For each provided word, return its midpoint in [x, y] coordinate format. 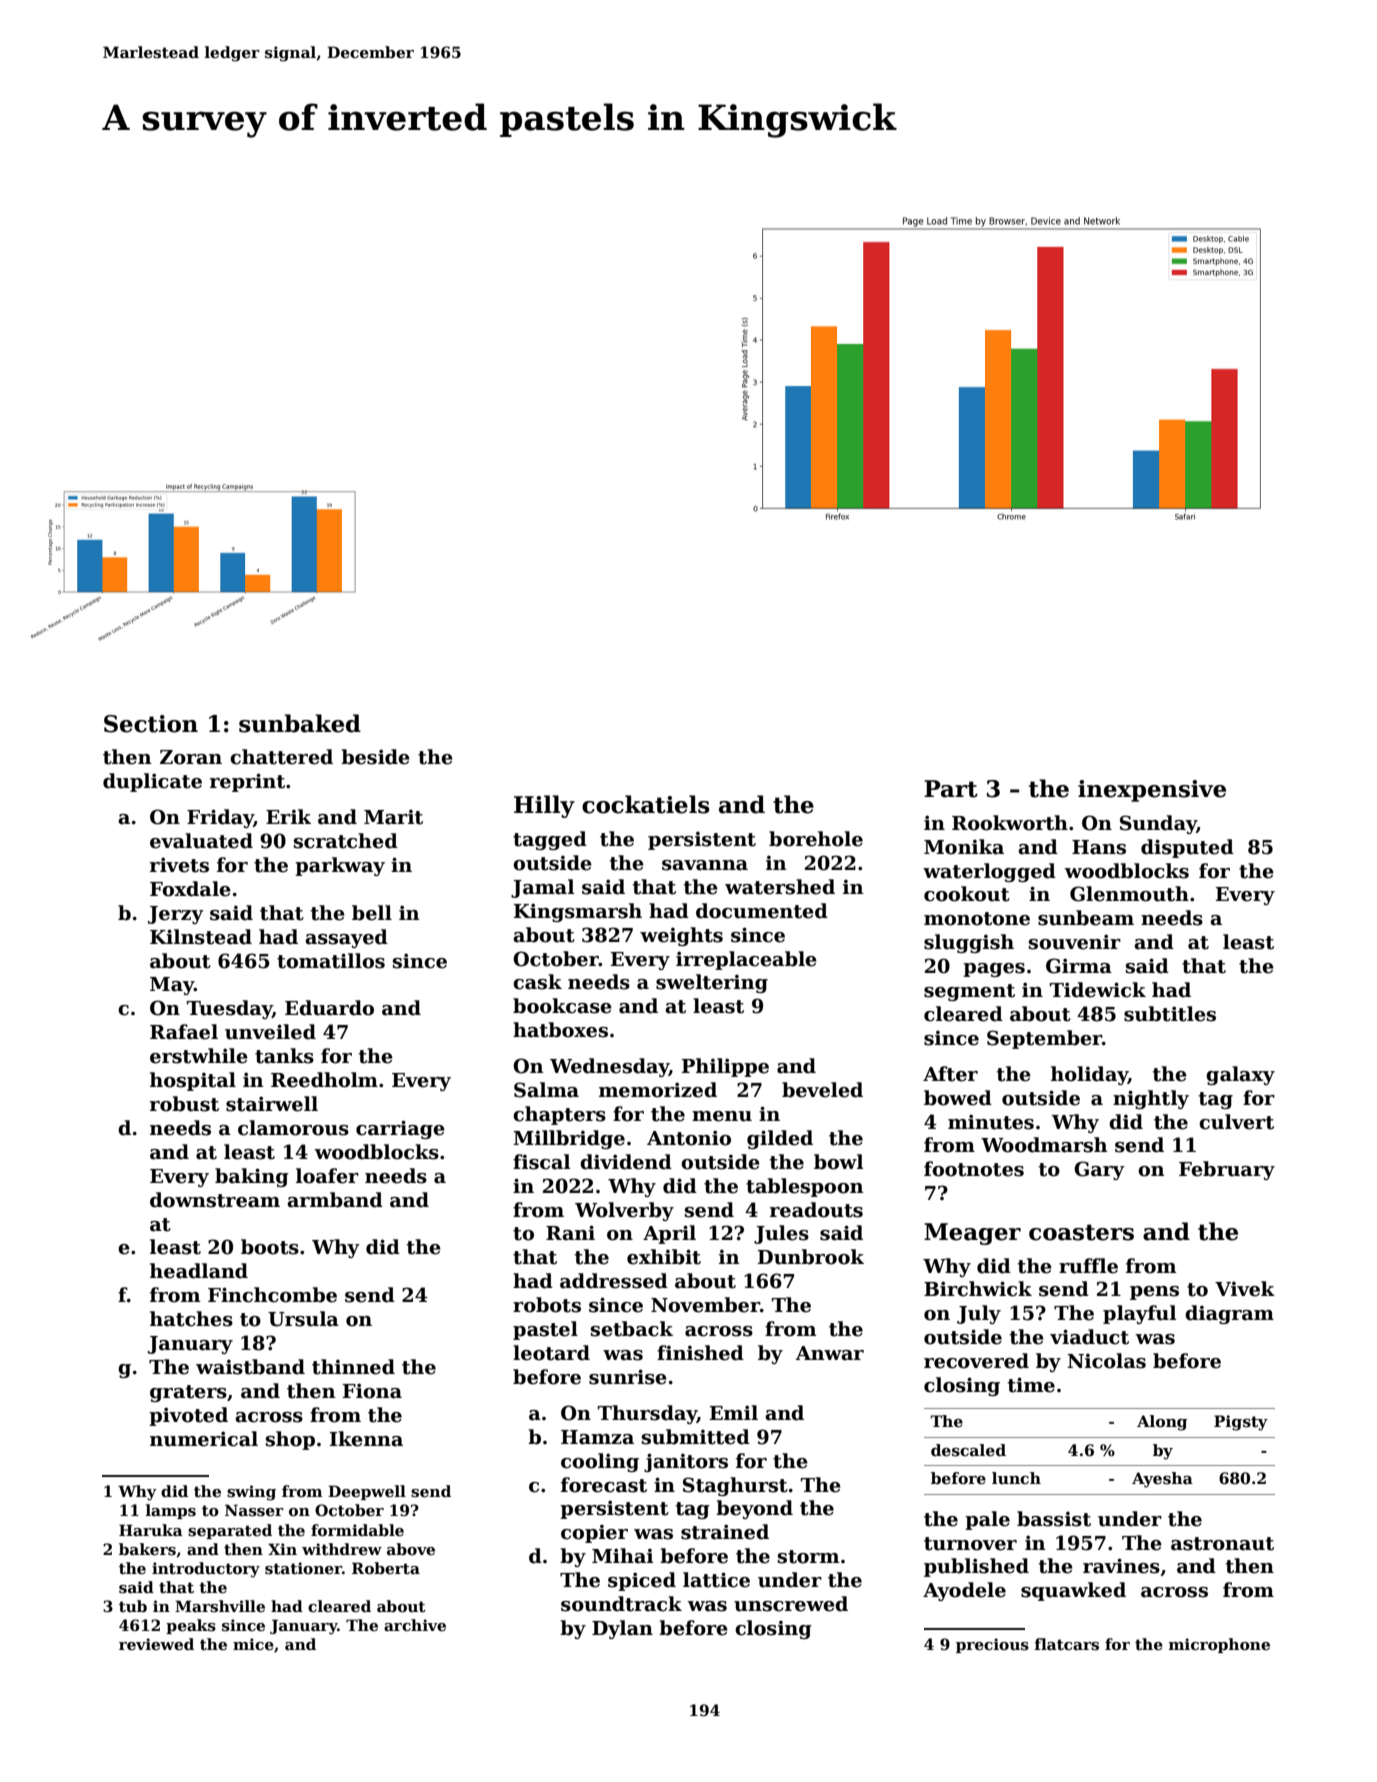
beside [375, 757]
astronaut [1222, 1544]
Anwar [829, 1353]
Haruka [151, 1530]
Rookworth [1010, 823]
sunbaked [300, 723]
